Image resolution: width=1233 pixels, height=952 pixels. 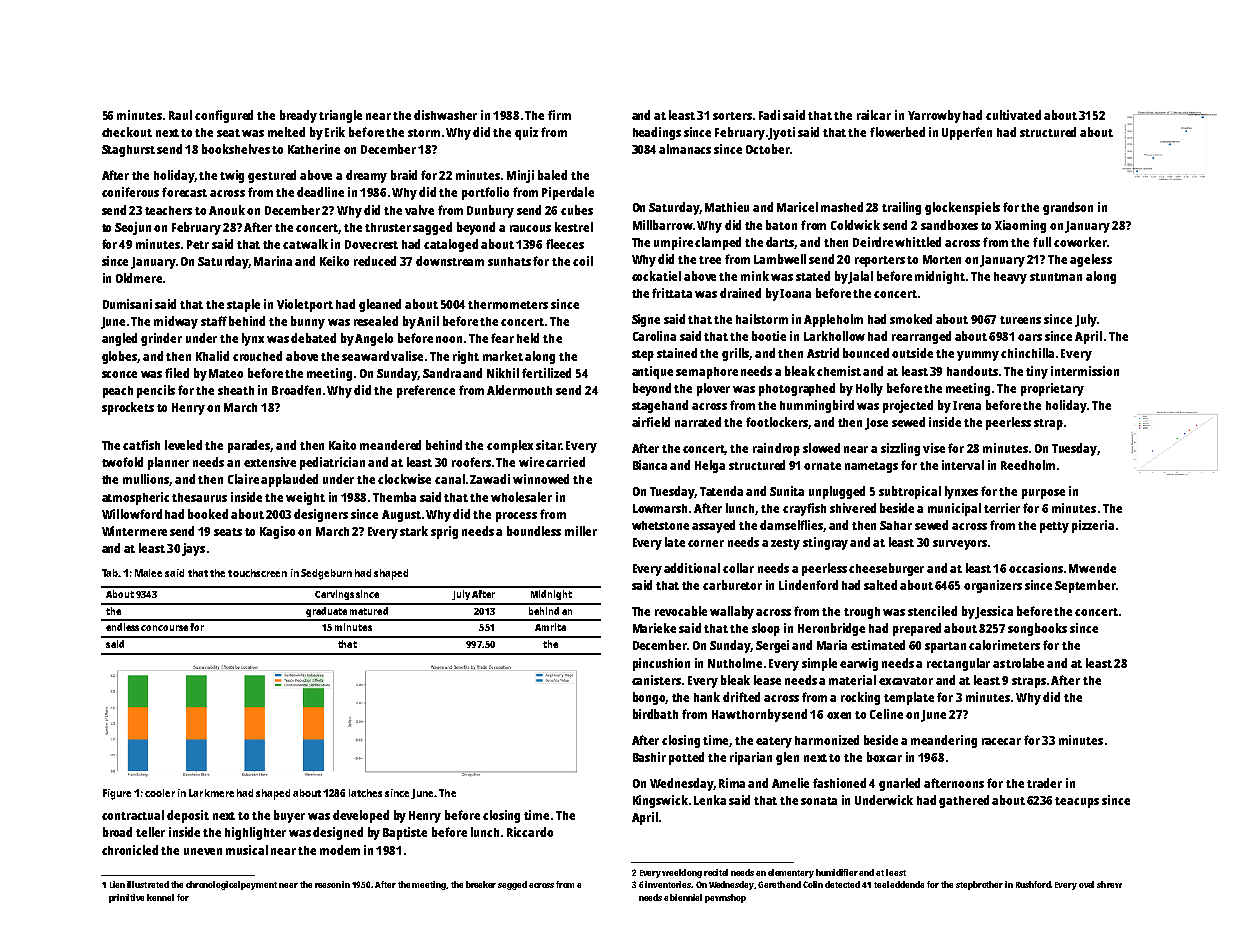 What do you see at coordinates (521, 497) in the screenshot?
I see `wholesaler` at bounding box center [521, 497].
